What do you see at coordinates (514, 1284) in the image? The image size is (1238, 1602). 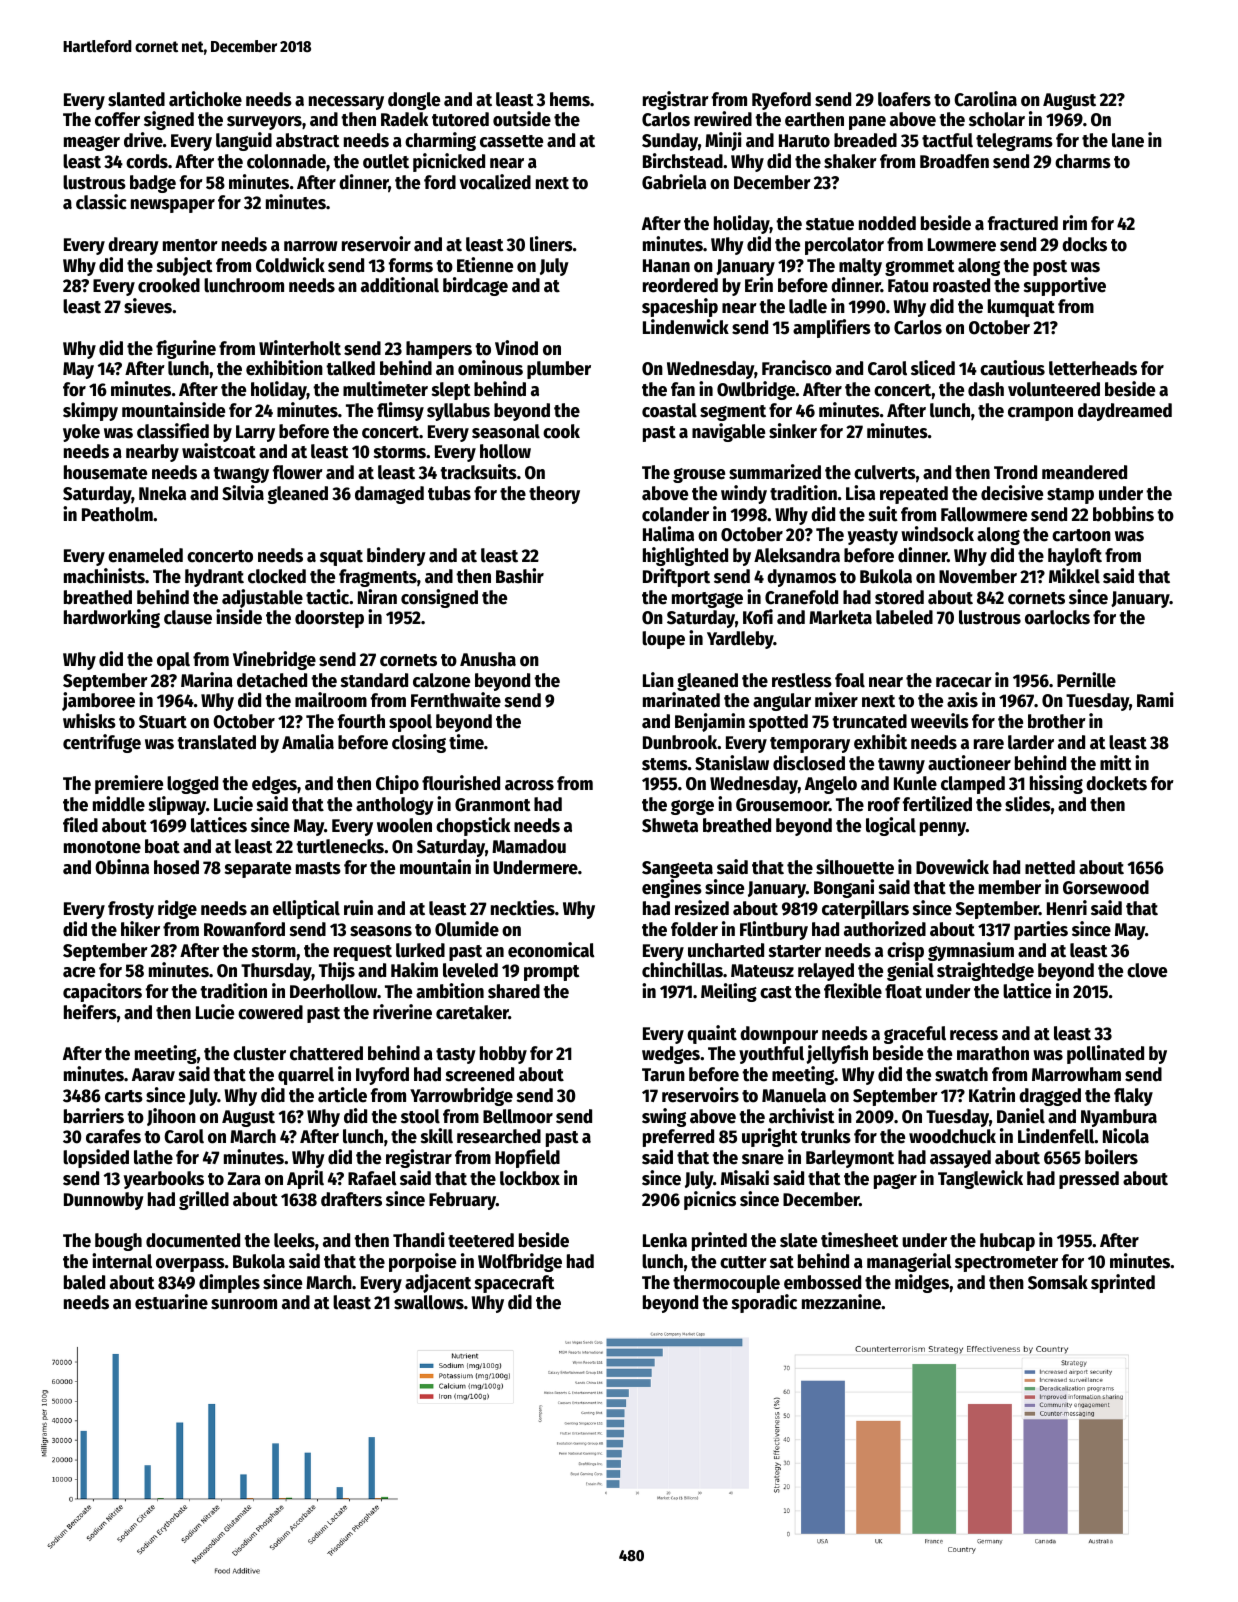 I see `spacecraft` at bounding box center [514, 1284].
